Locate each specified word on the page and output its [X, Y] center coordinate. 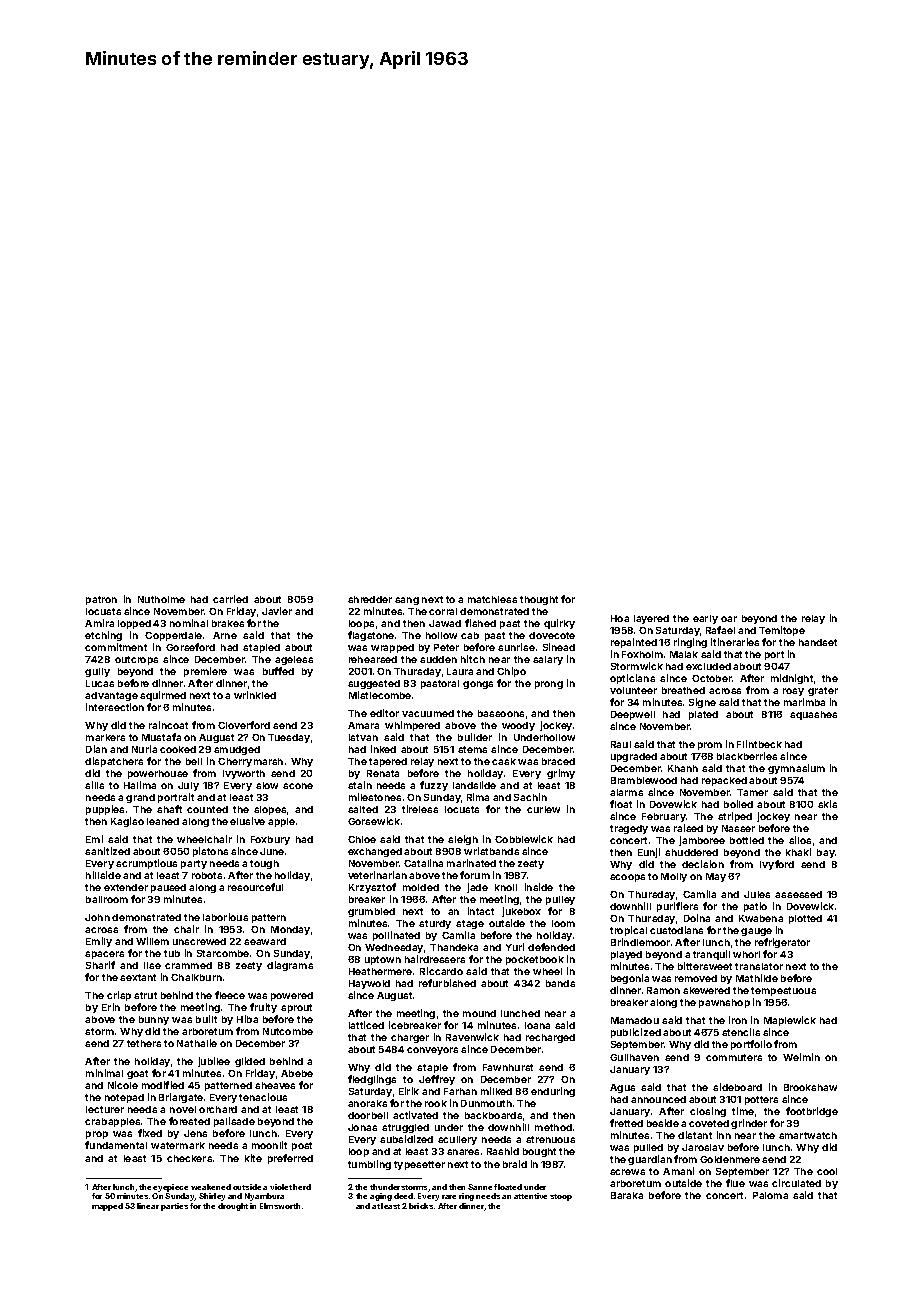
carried [230, 599]
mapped [107, 1207]
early [705, 619]
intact [481, 911]
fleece [230, 995]
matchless [492, 599]
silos [800, 840]
